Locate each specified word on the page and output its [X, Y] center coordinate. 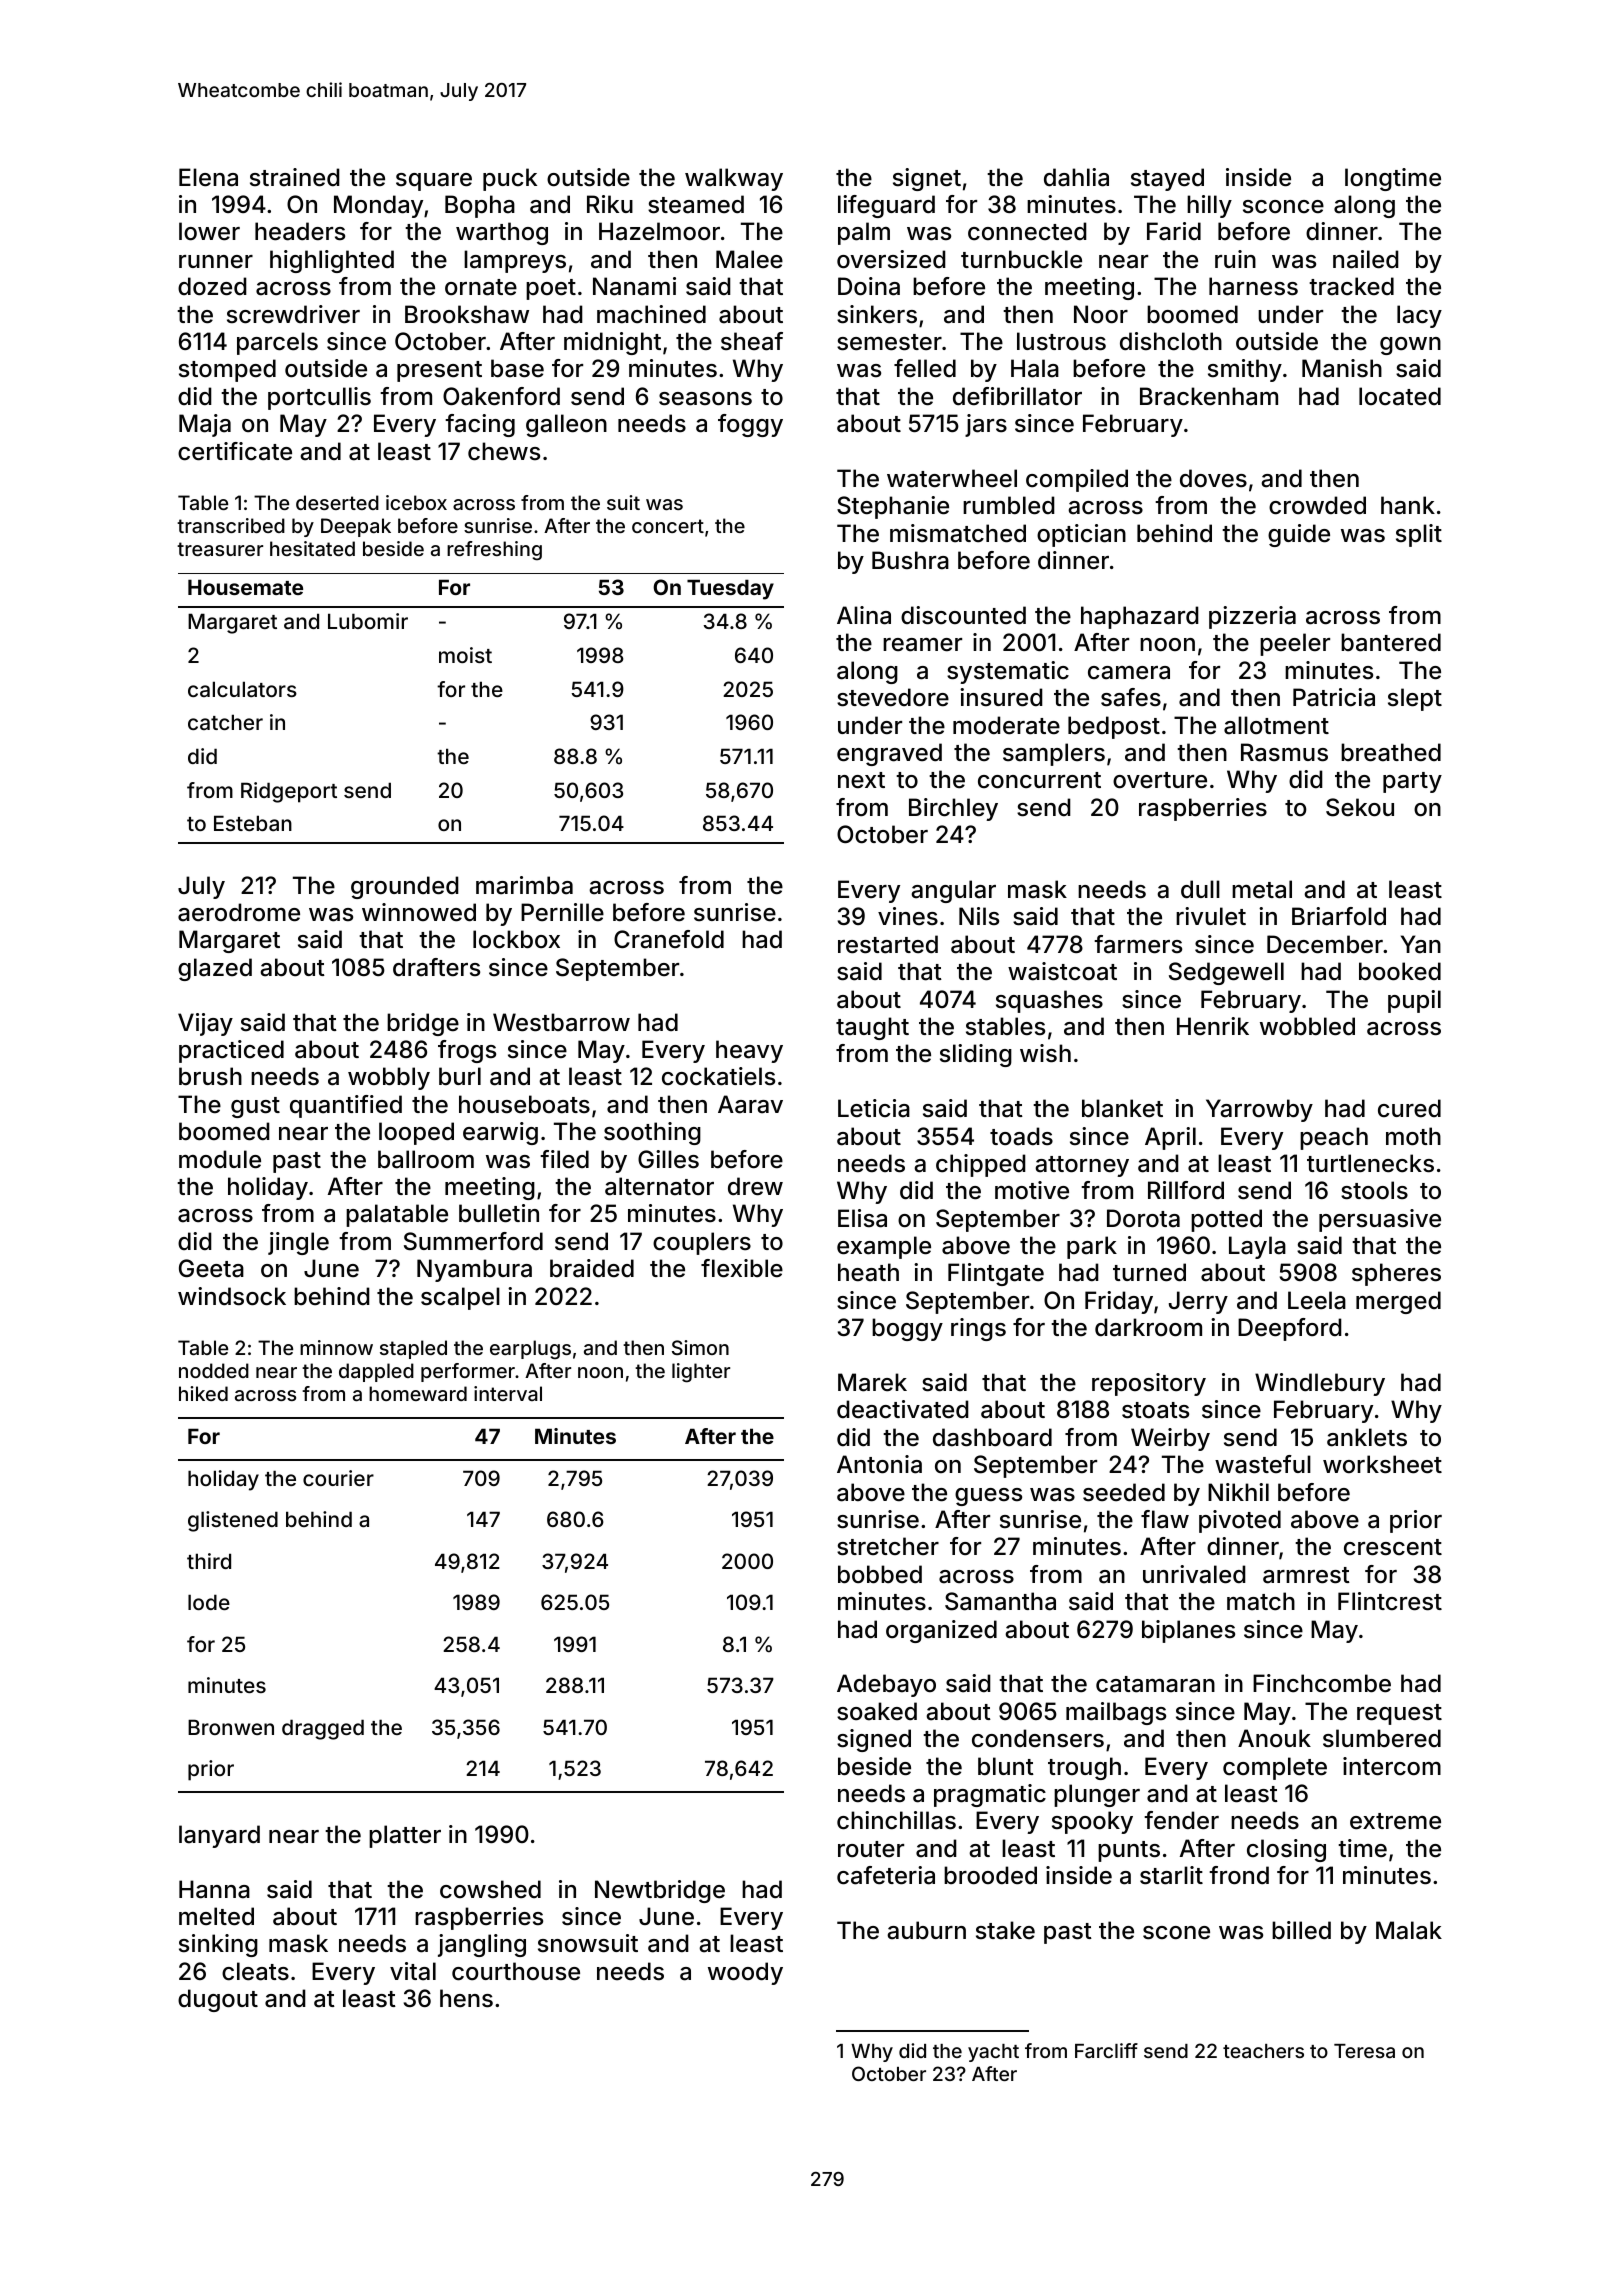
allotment [1276, 725]
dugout [218, 2000]
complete [1275, 1768]
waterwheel [952, 478]
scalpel [460, 1298]
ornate [481, 287]
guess [988, 1497]
